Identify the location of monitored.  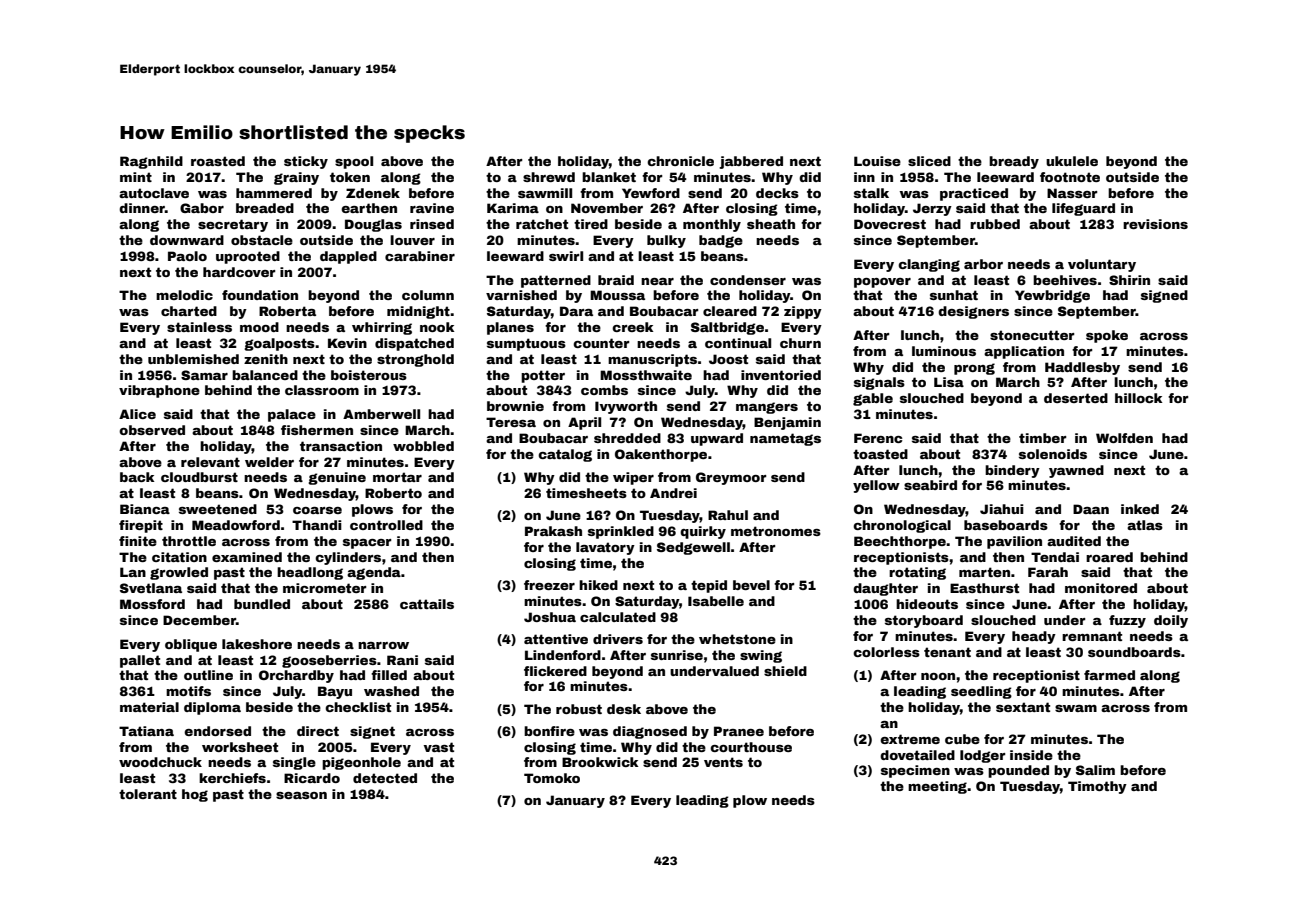
(1101, 588).
